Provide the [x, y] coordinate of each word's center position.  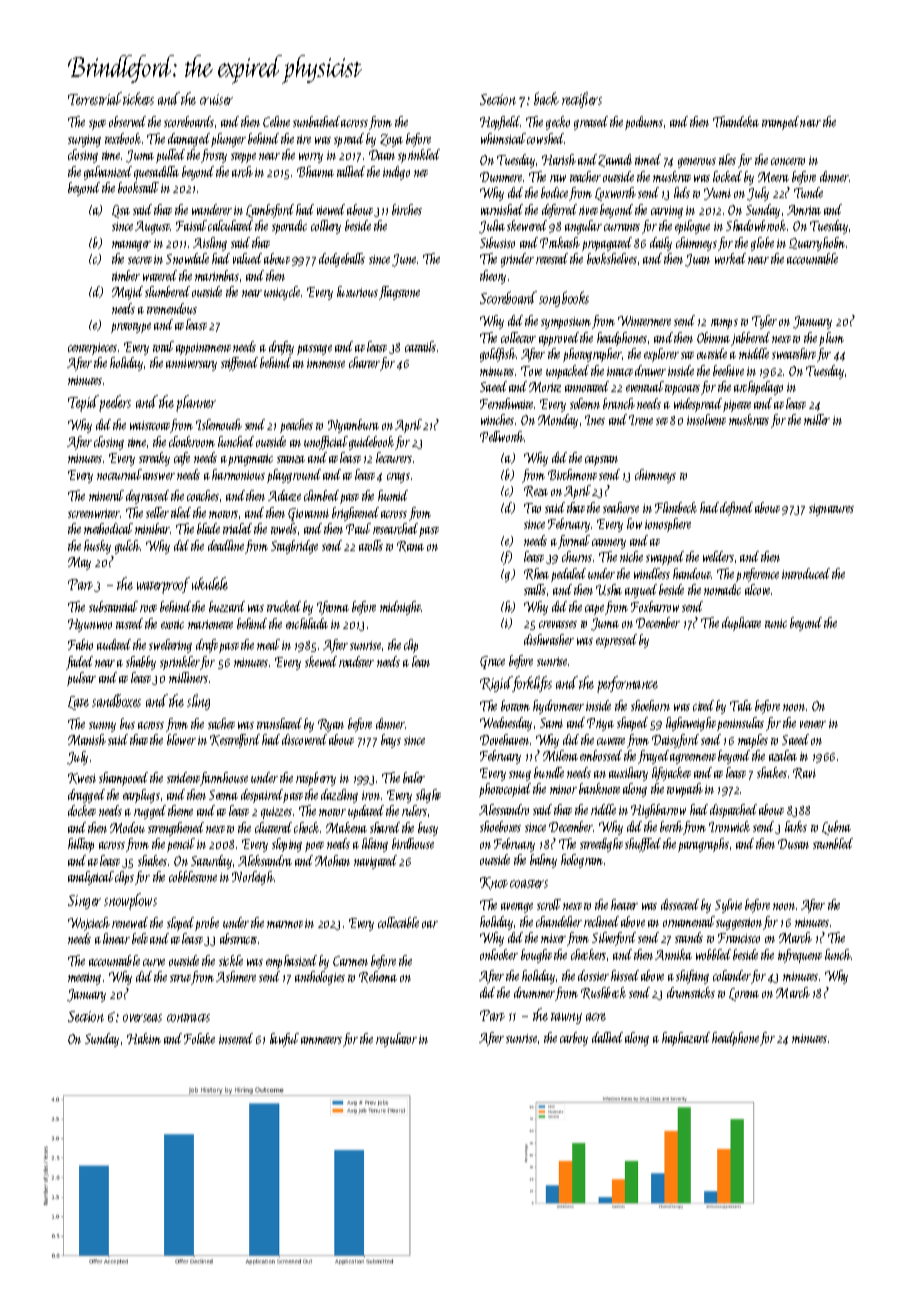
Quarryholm [817, 244]
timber [126, 275]
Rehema [378, 977]
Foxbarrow [655, 606]
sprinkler [180, 663]
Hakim [144, 1038]
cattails [420, 346]
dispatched [733, 811]
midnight [400, 608]
